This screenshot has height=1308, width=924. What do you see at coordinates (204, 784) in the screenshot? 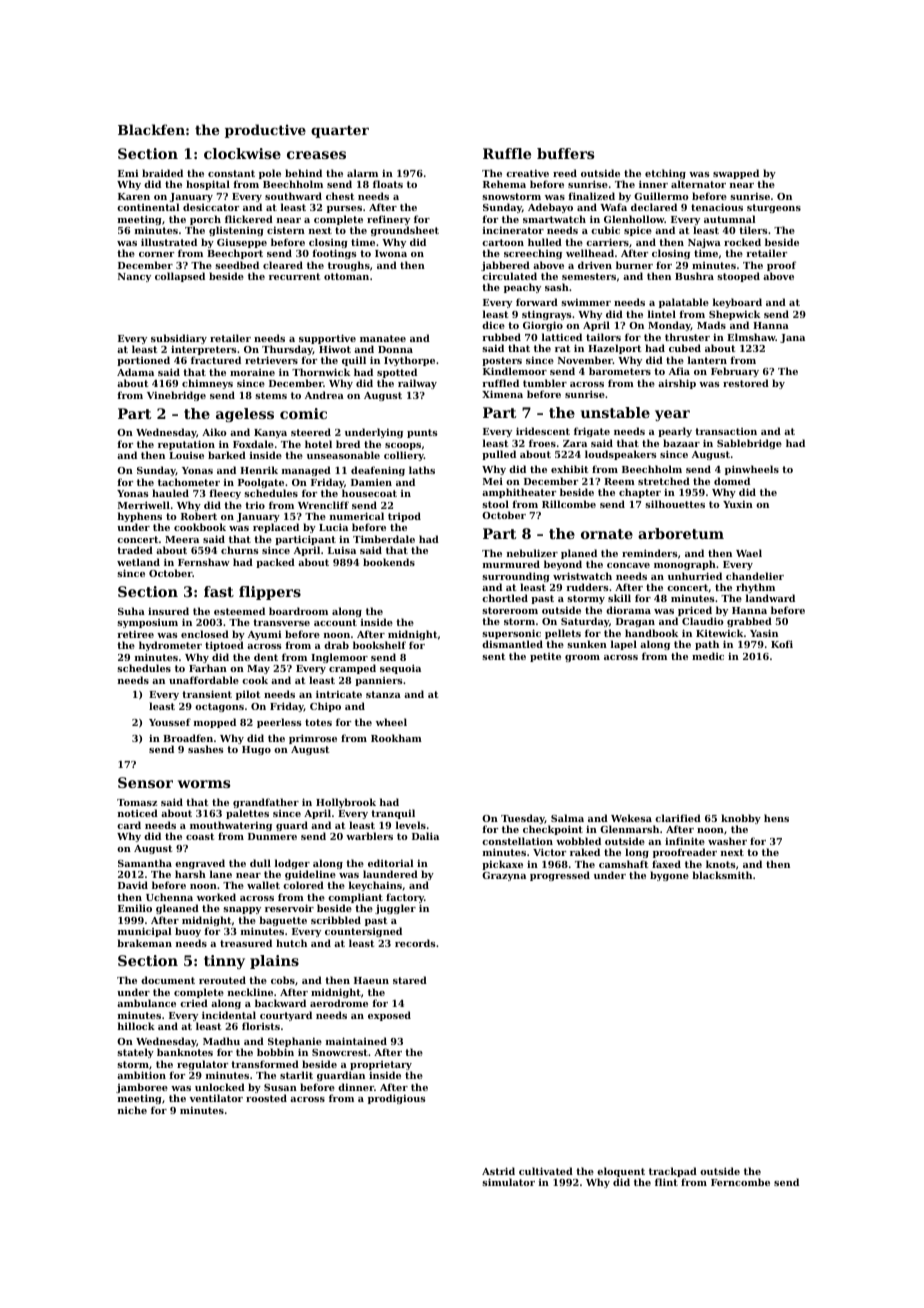
I see `worms` at bounding box center [204, 784].
